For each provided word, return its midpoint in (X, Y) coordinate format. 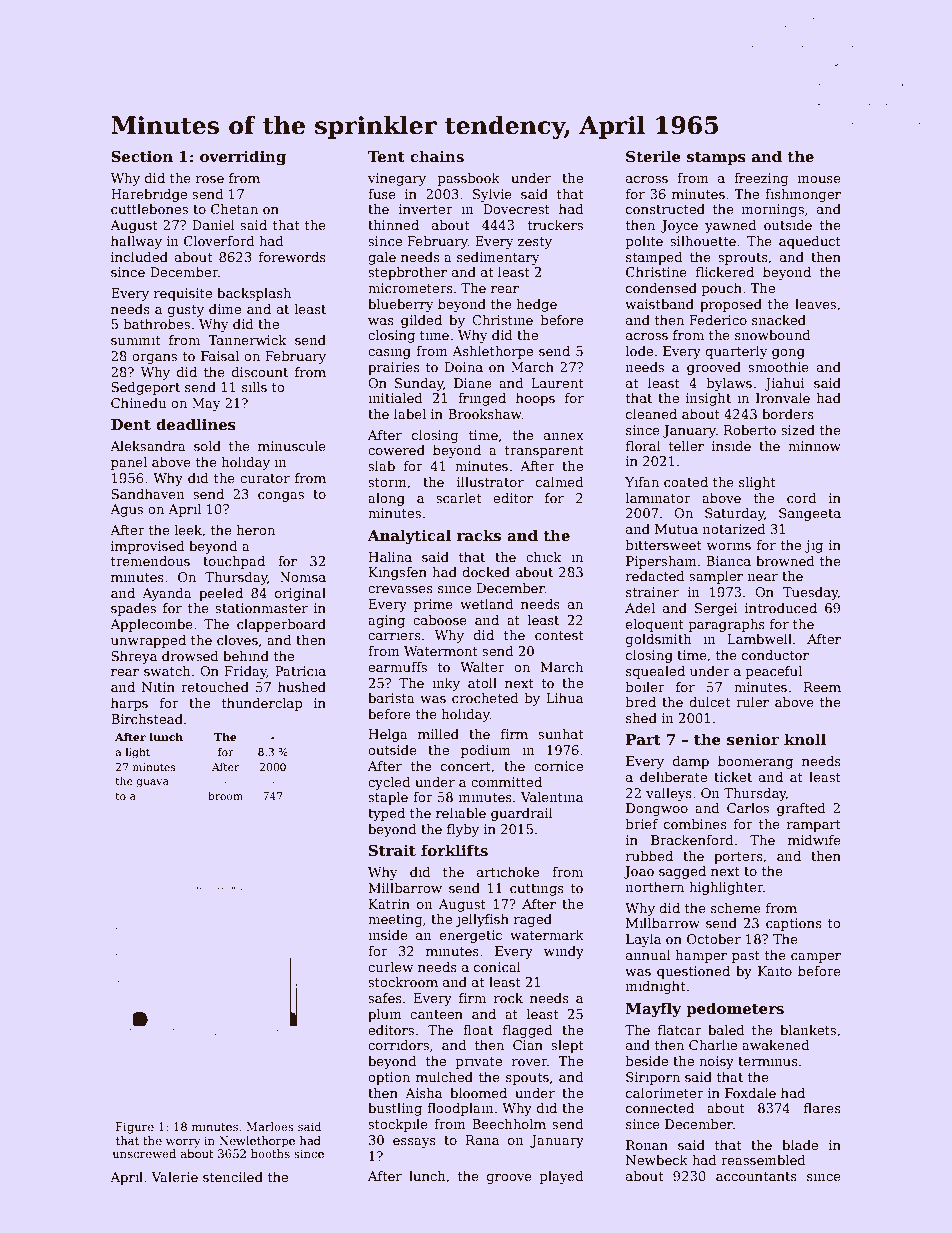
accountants (756, 1176)
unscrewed (144, 1153)
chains (437, 156)
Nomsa (303, 577)
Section (142, 156)
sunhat (561, 734)
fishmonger (803, 195)
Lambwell (760, 639)
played (561, 1177)
